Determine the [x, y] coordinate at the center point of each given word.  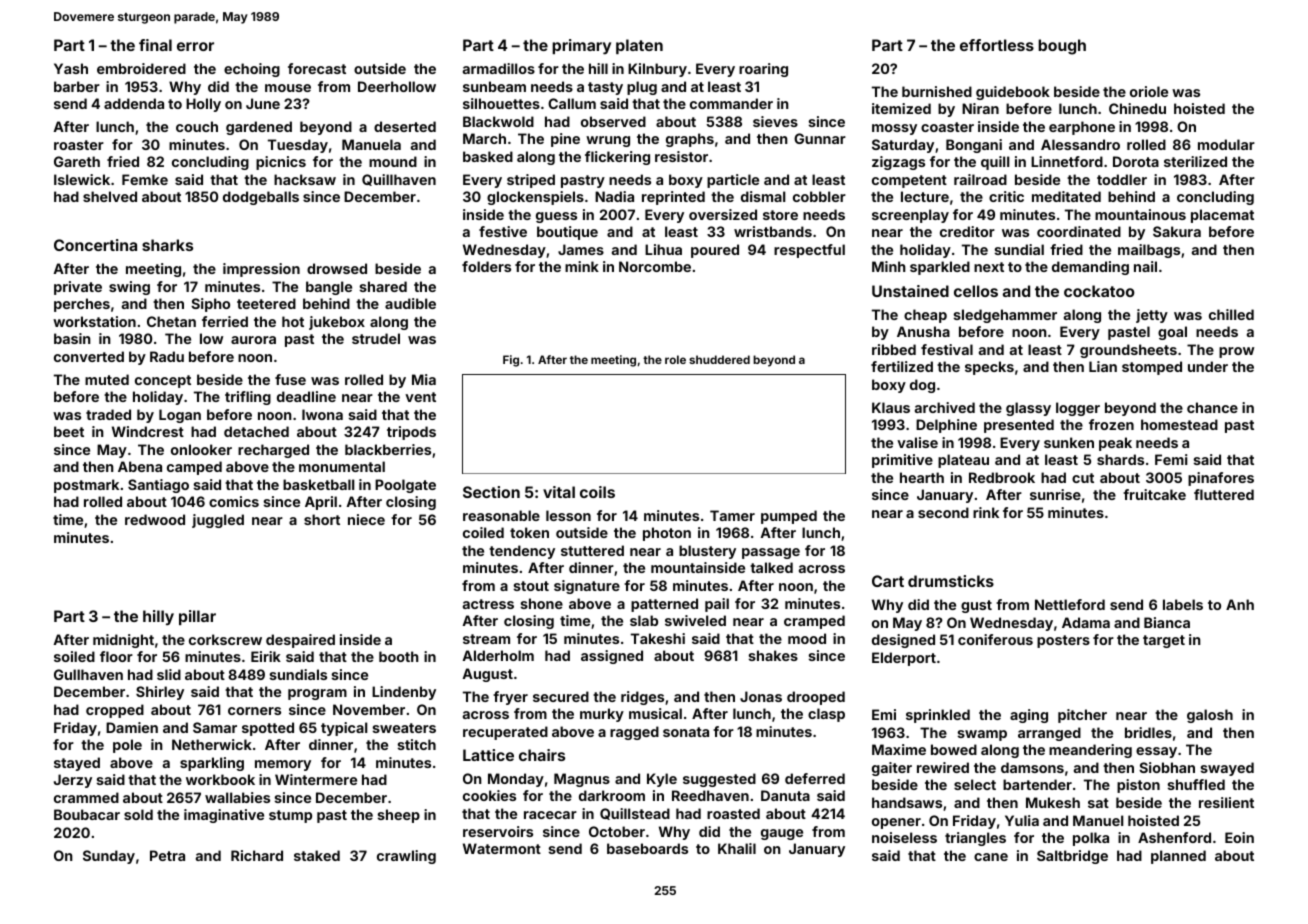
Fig [511, 361]
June [263, 103]
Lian [1103, 366]
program [317, 694]
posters [1063, 641]
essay [1156, 752]
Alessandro [1080, 144]
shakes [773, 655]
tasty [605, 88]
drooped [816, 698]
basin [72, 338]
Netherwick [212, 744]
